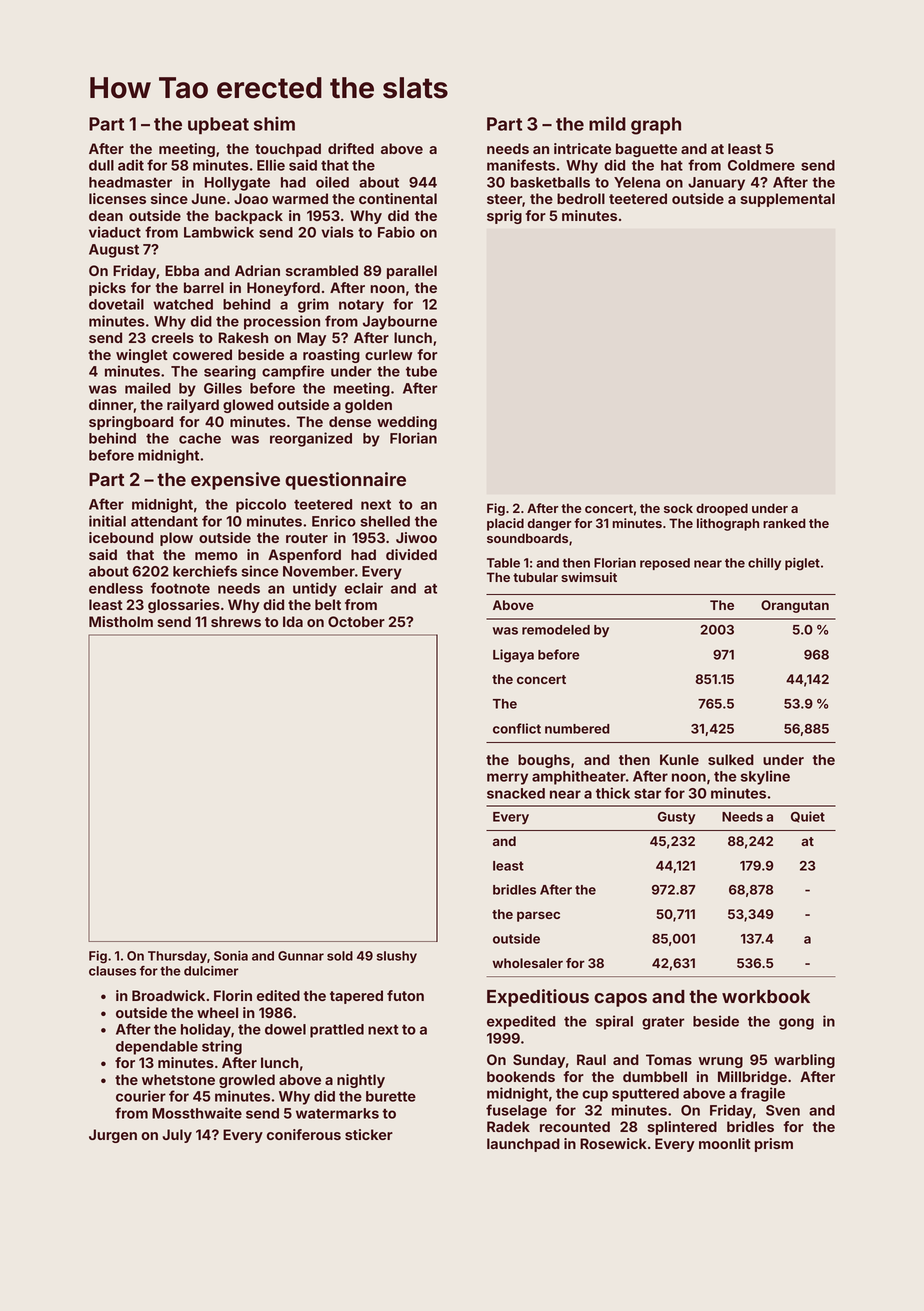  Describe the element at coordinates (762, 1094) in the page. I see `fragile` at that location.
